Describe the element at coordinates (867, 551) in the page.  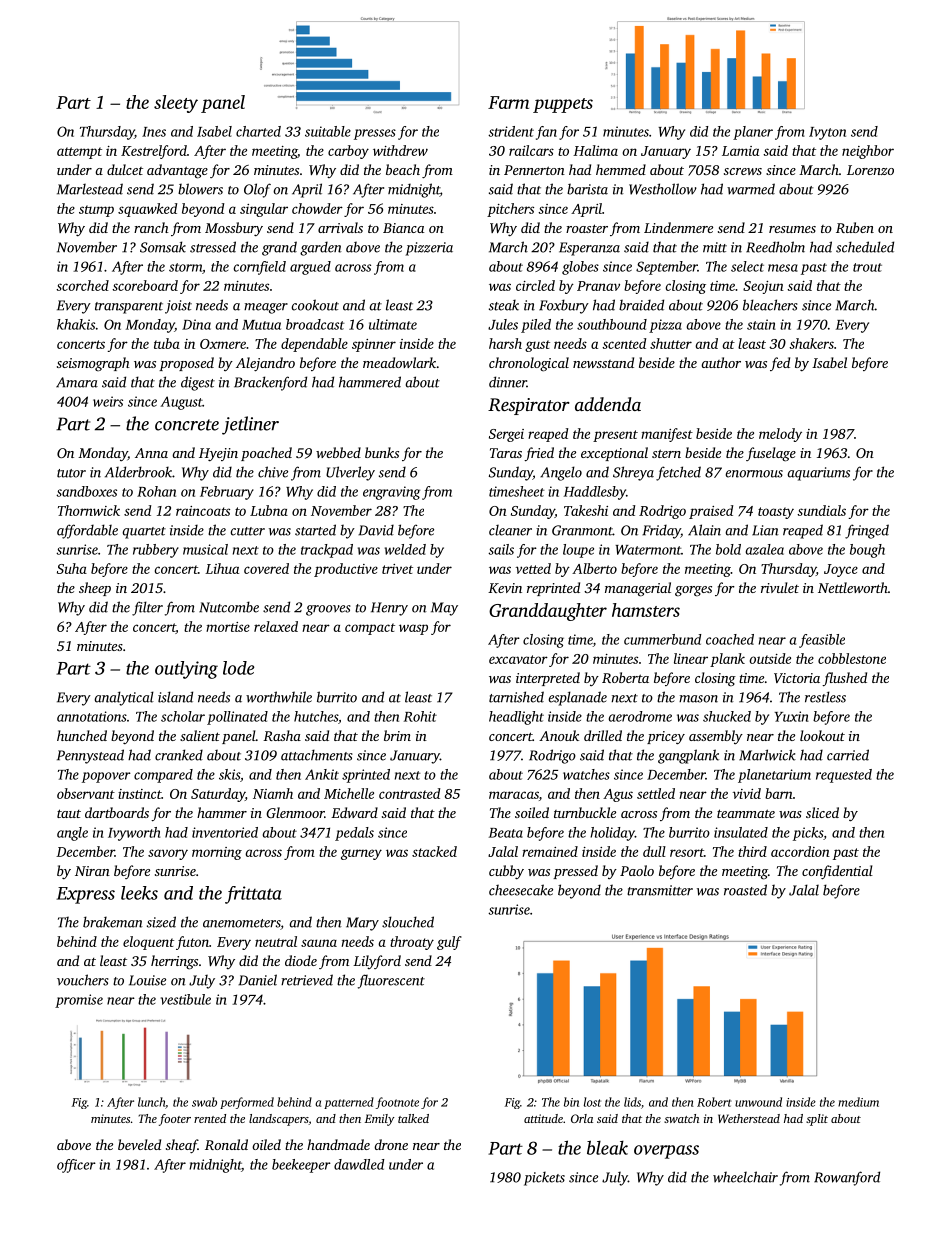
I see `bough` at that location.
